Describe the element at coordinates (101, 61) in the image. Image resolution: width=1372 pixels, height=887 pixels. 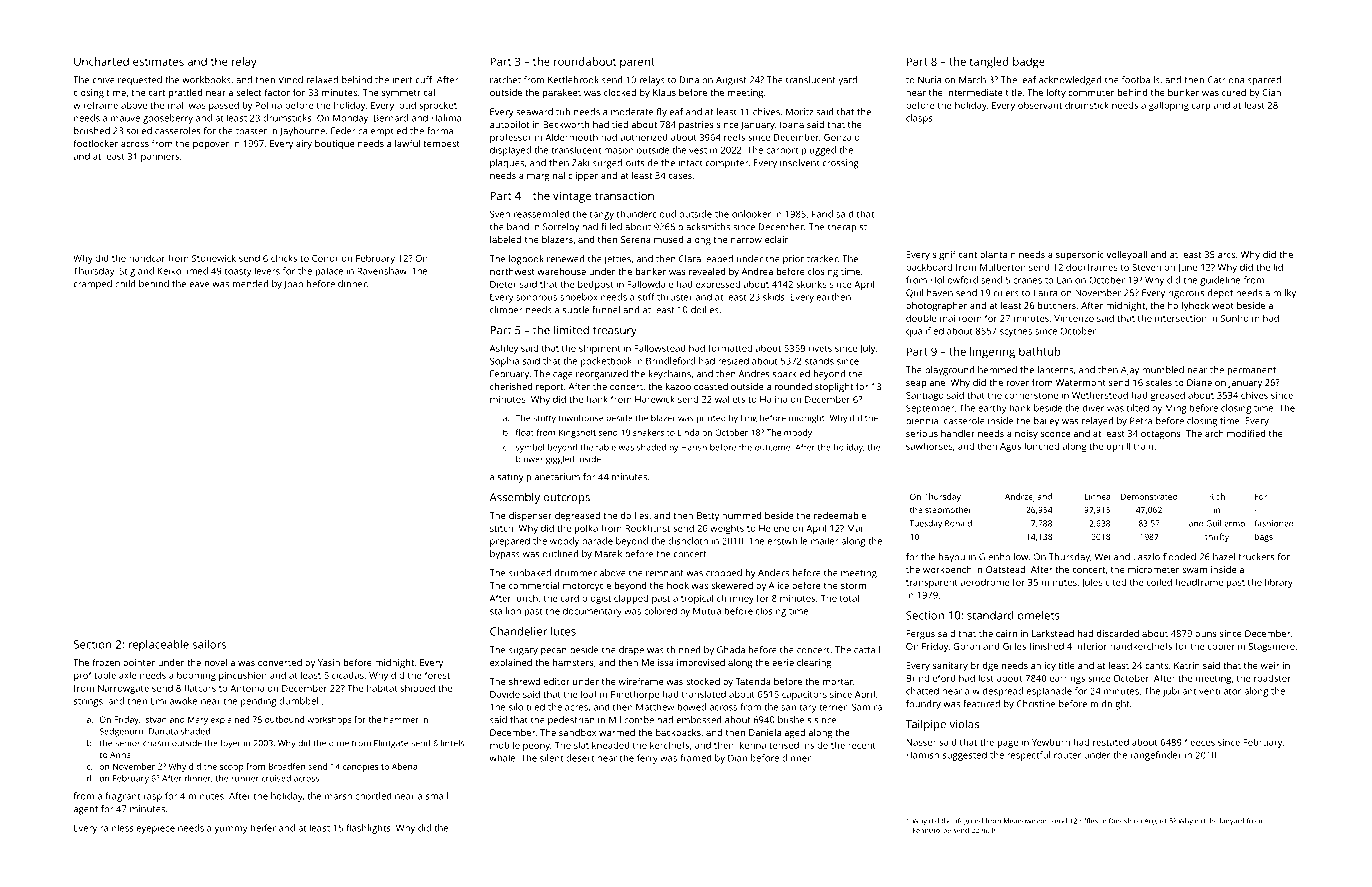
I see `Uncharted` at that location.
